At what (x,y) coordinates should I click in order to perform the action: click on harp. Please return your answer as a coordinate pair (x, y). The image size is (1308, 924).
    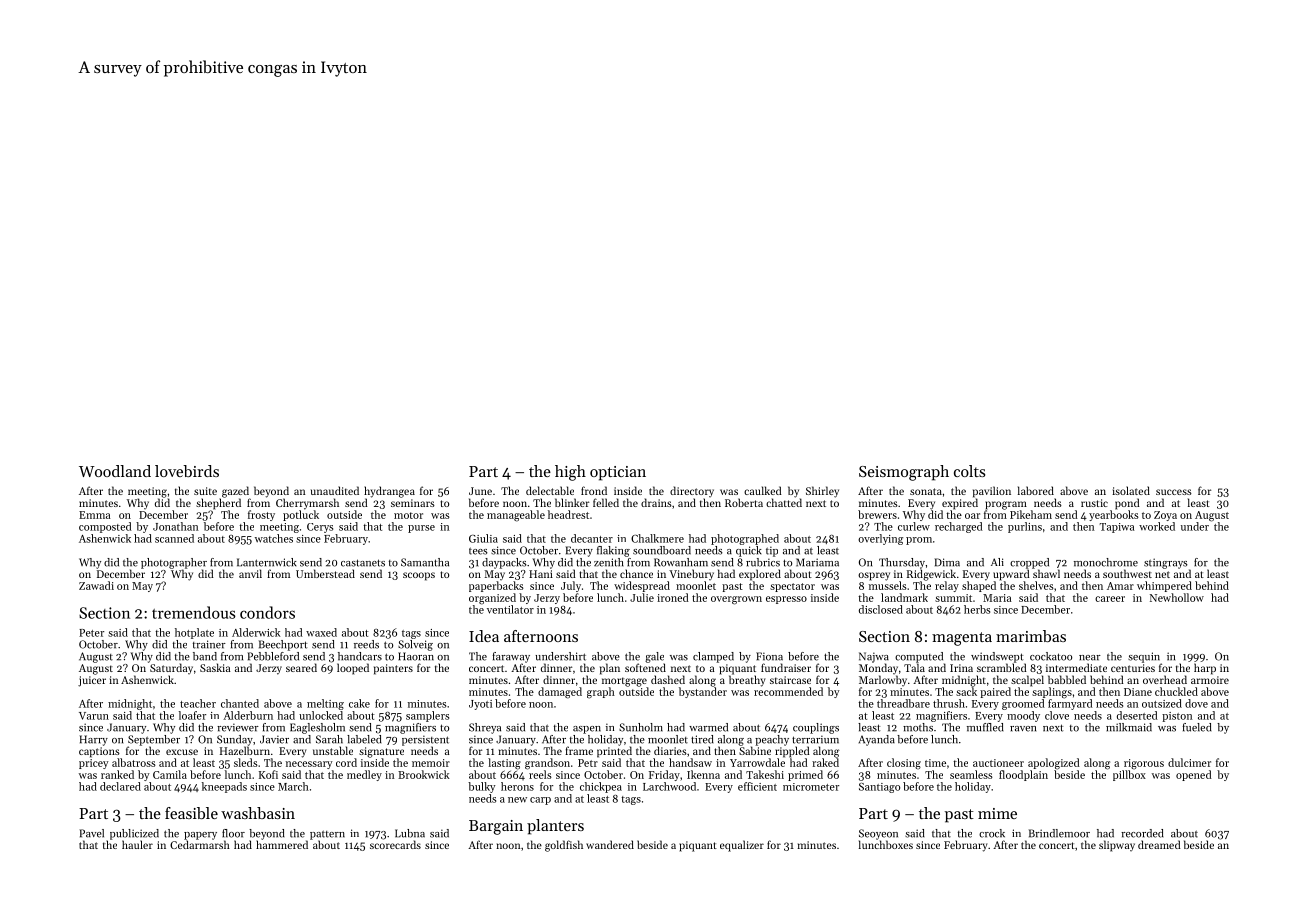
    Looking at the image, I should click on (1205, 669).
